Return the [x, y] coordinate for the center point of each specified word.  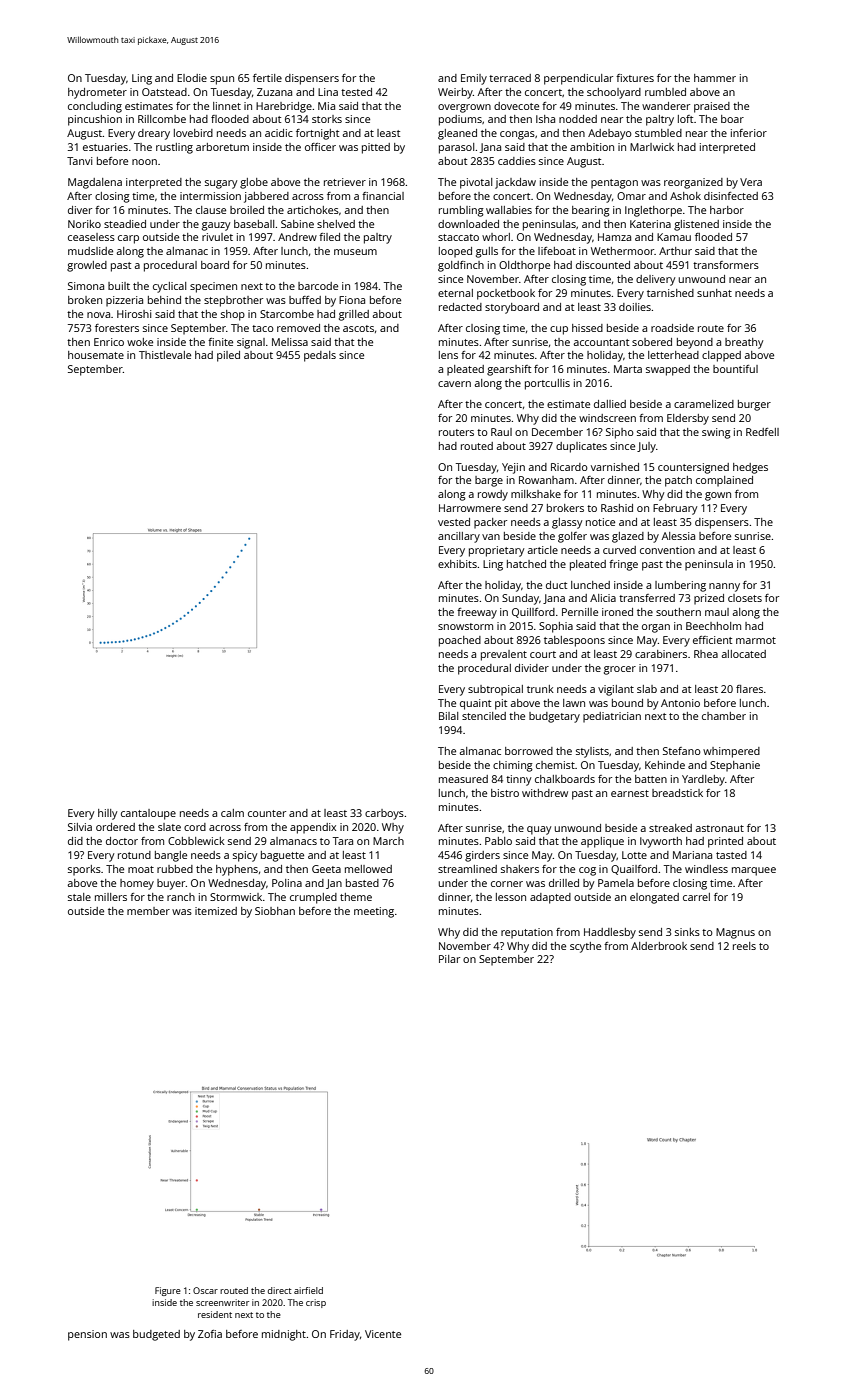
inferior [749, 133]
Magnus [735, 933]
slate [169, 827]
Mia [326, 106]
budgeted [156, 1335]
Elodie [192, 78]
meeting [374, 912]
